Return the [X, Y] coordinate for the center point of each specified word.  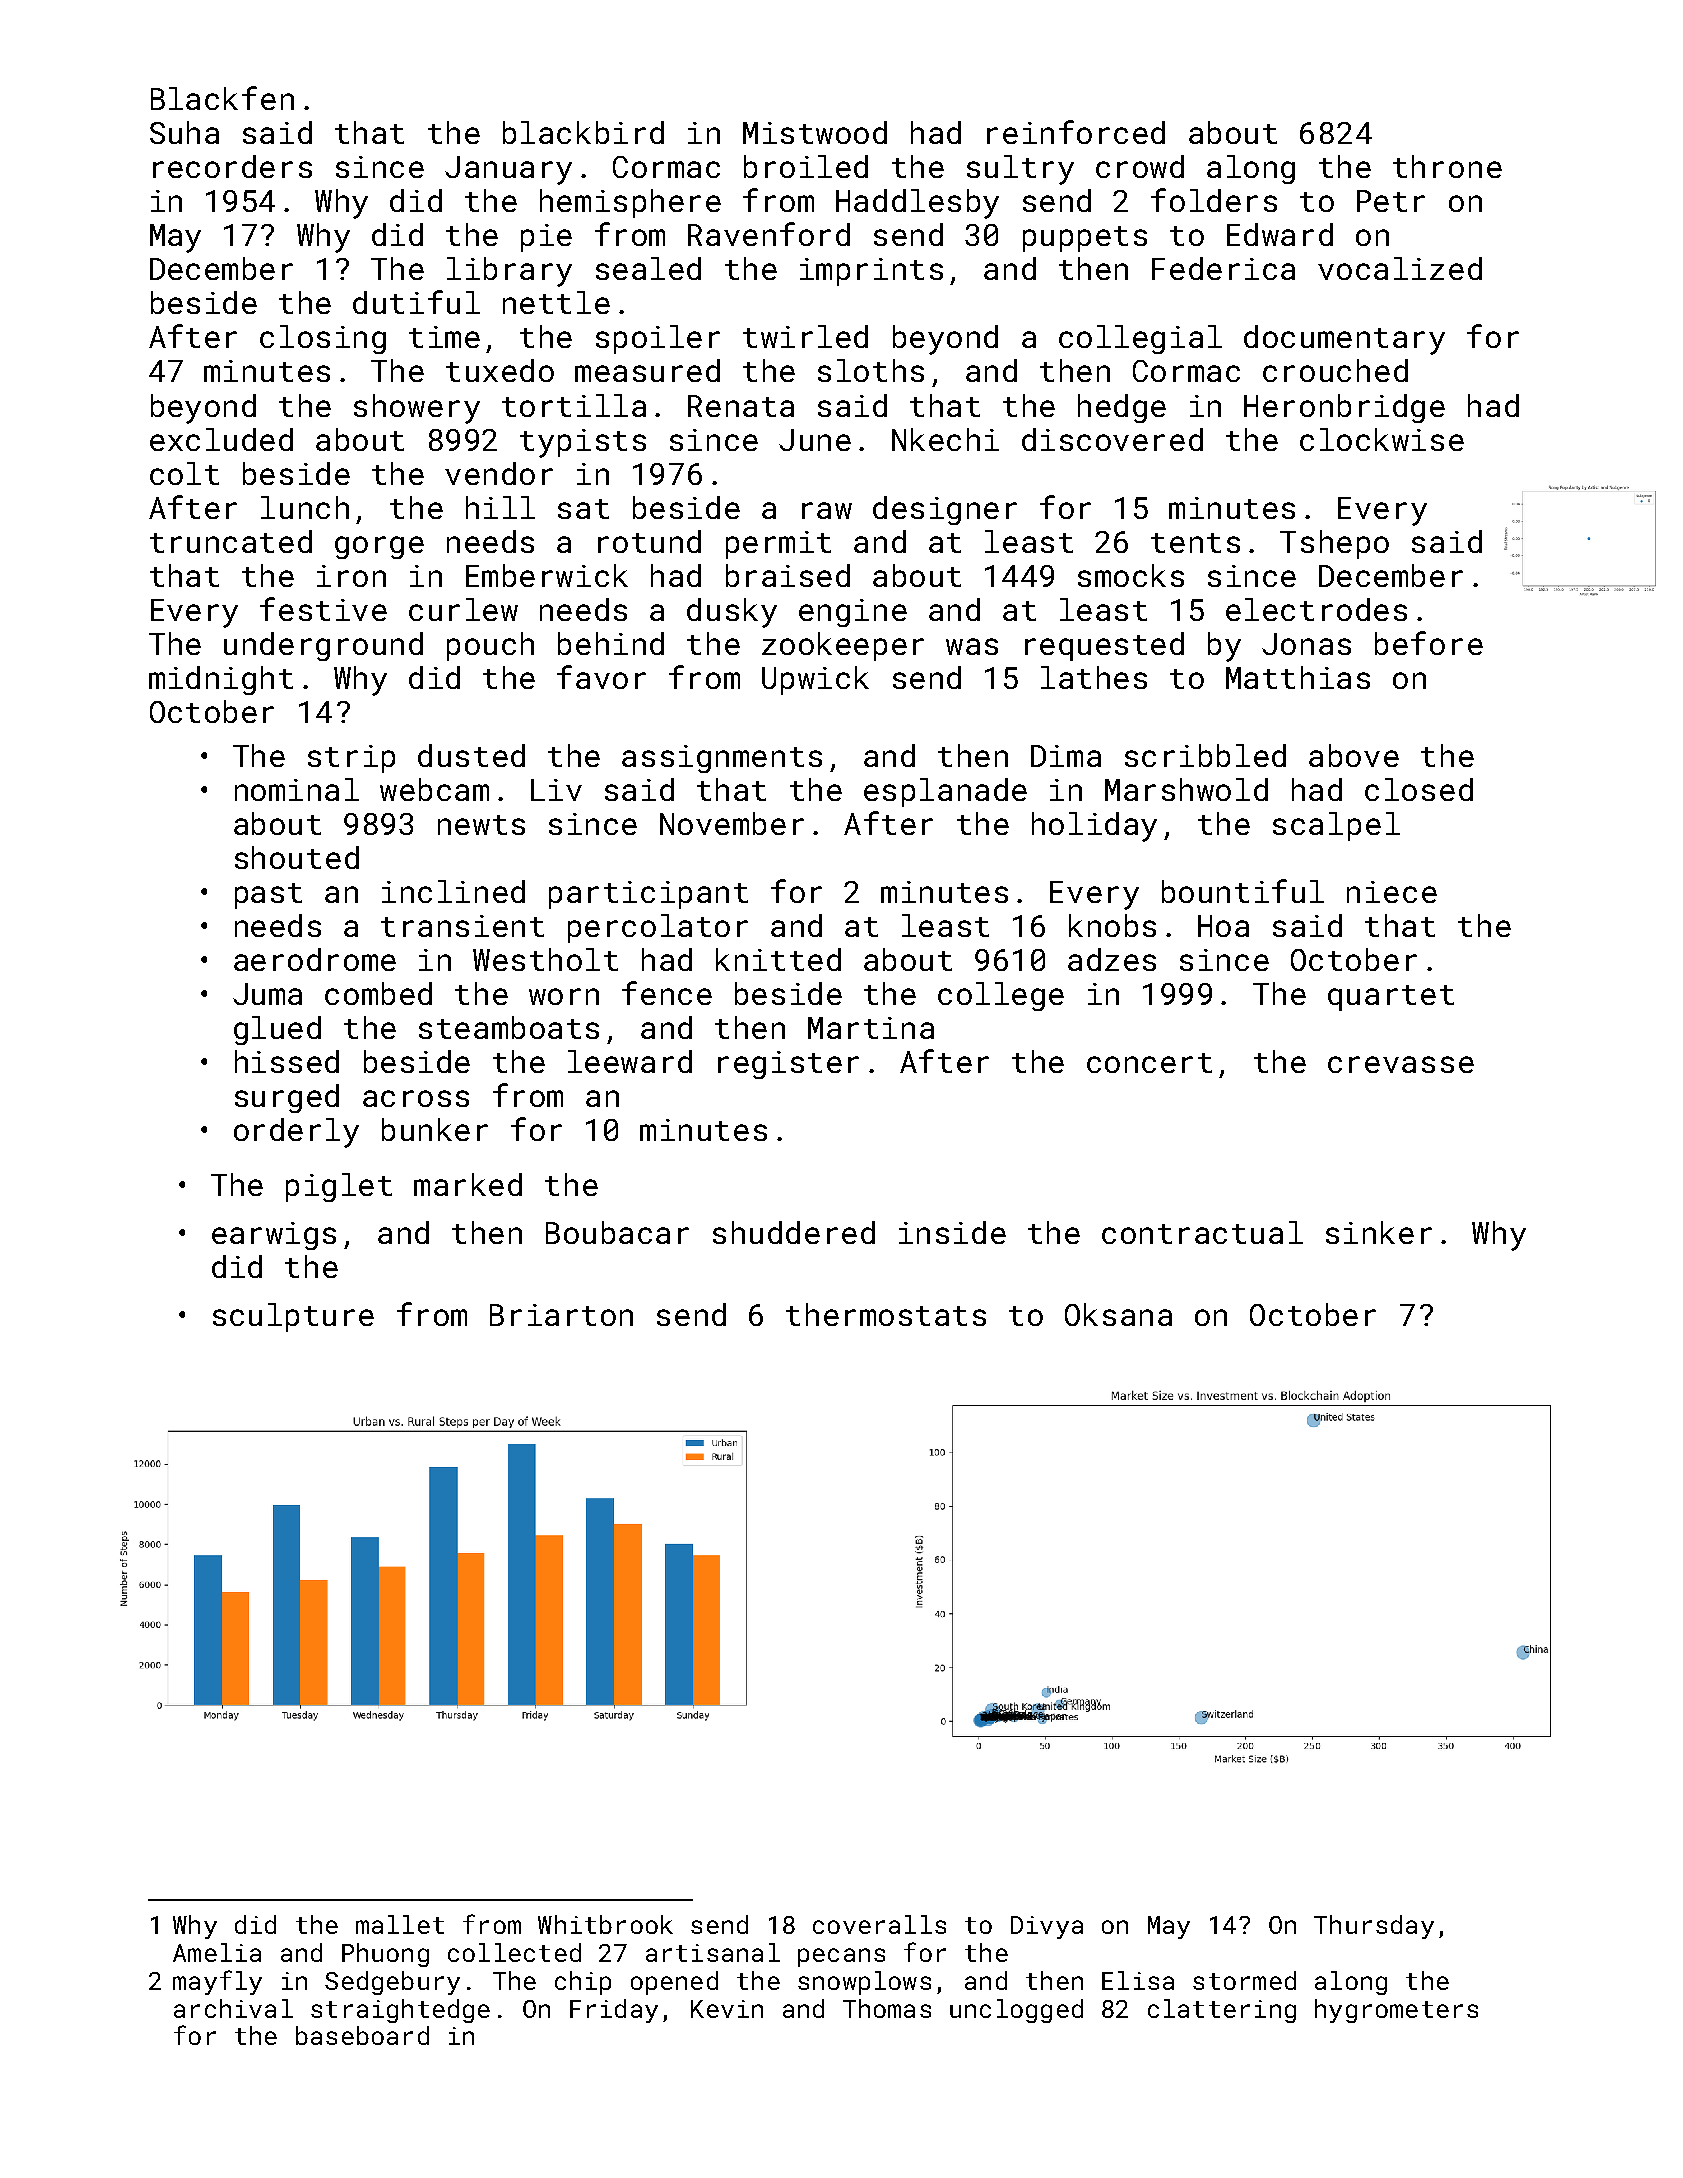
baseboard [362, 2035]
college [1001, 996]
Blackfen [222, 98]
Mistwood [815, 132]
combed [378, 993]
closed [1419, 789]
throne [1447, 166]
